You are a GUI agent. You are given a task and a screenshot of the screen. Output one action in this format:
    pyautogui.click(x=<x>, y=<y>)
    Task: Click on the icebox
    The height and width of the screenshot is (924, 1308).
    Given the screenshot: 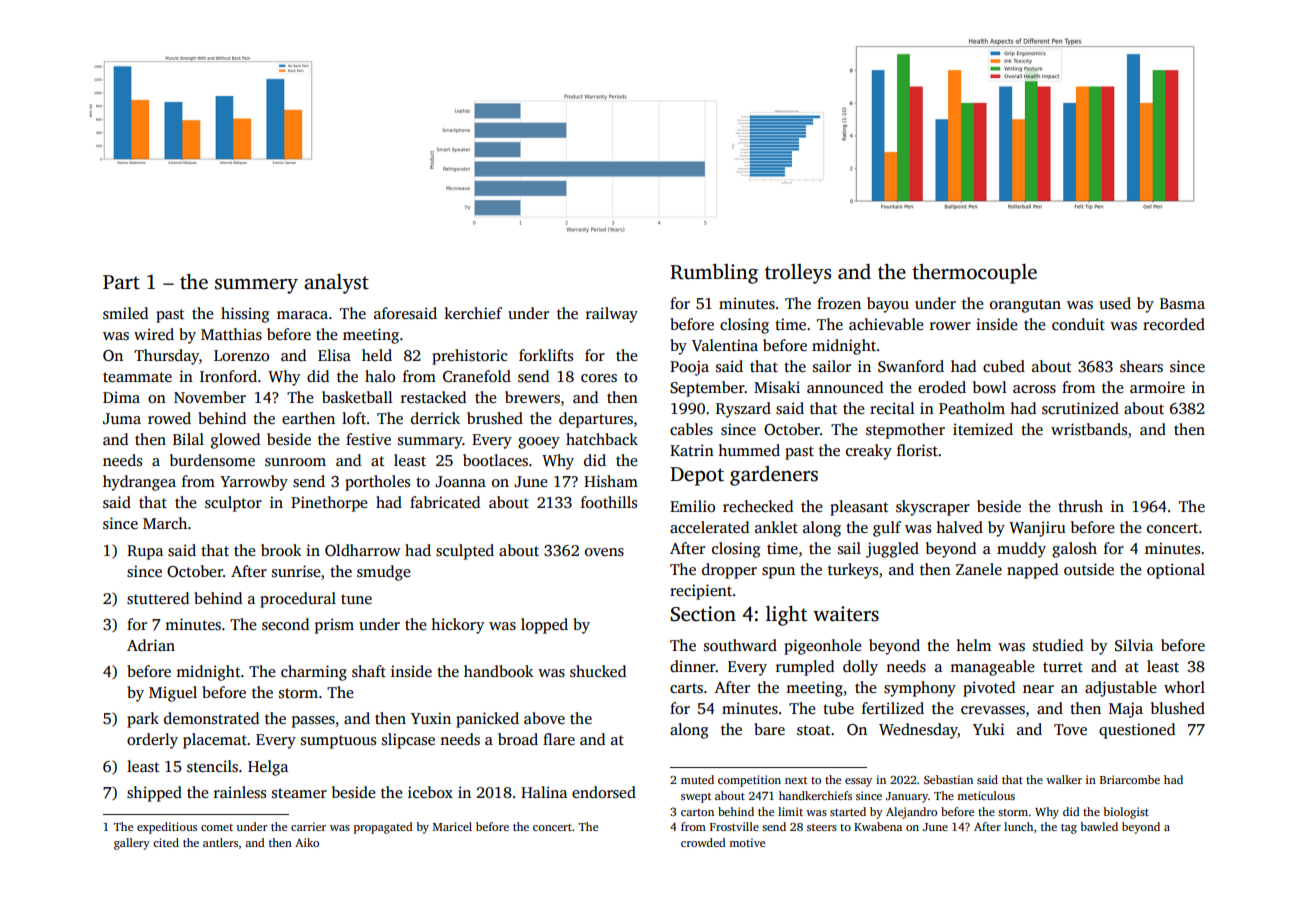 What is the action you would take?
    pyautogui.click(x=430, y=792)
